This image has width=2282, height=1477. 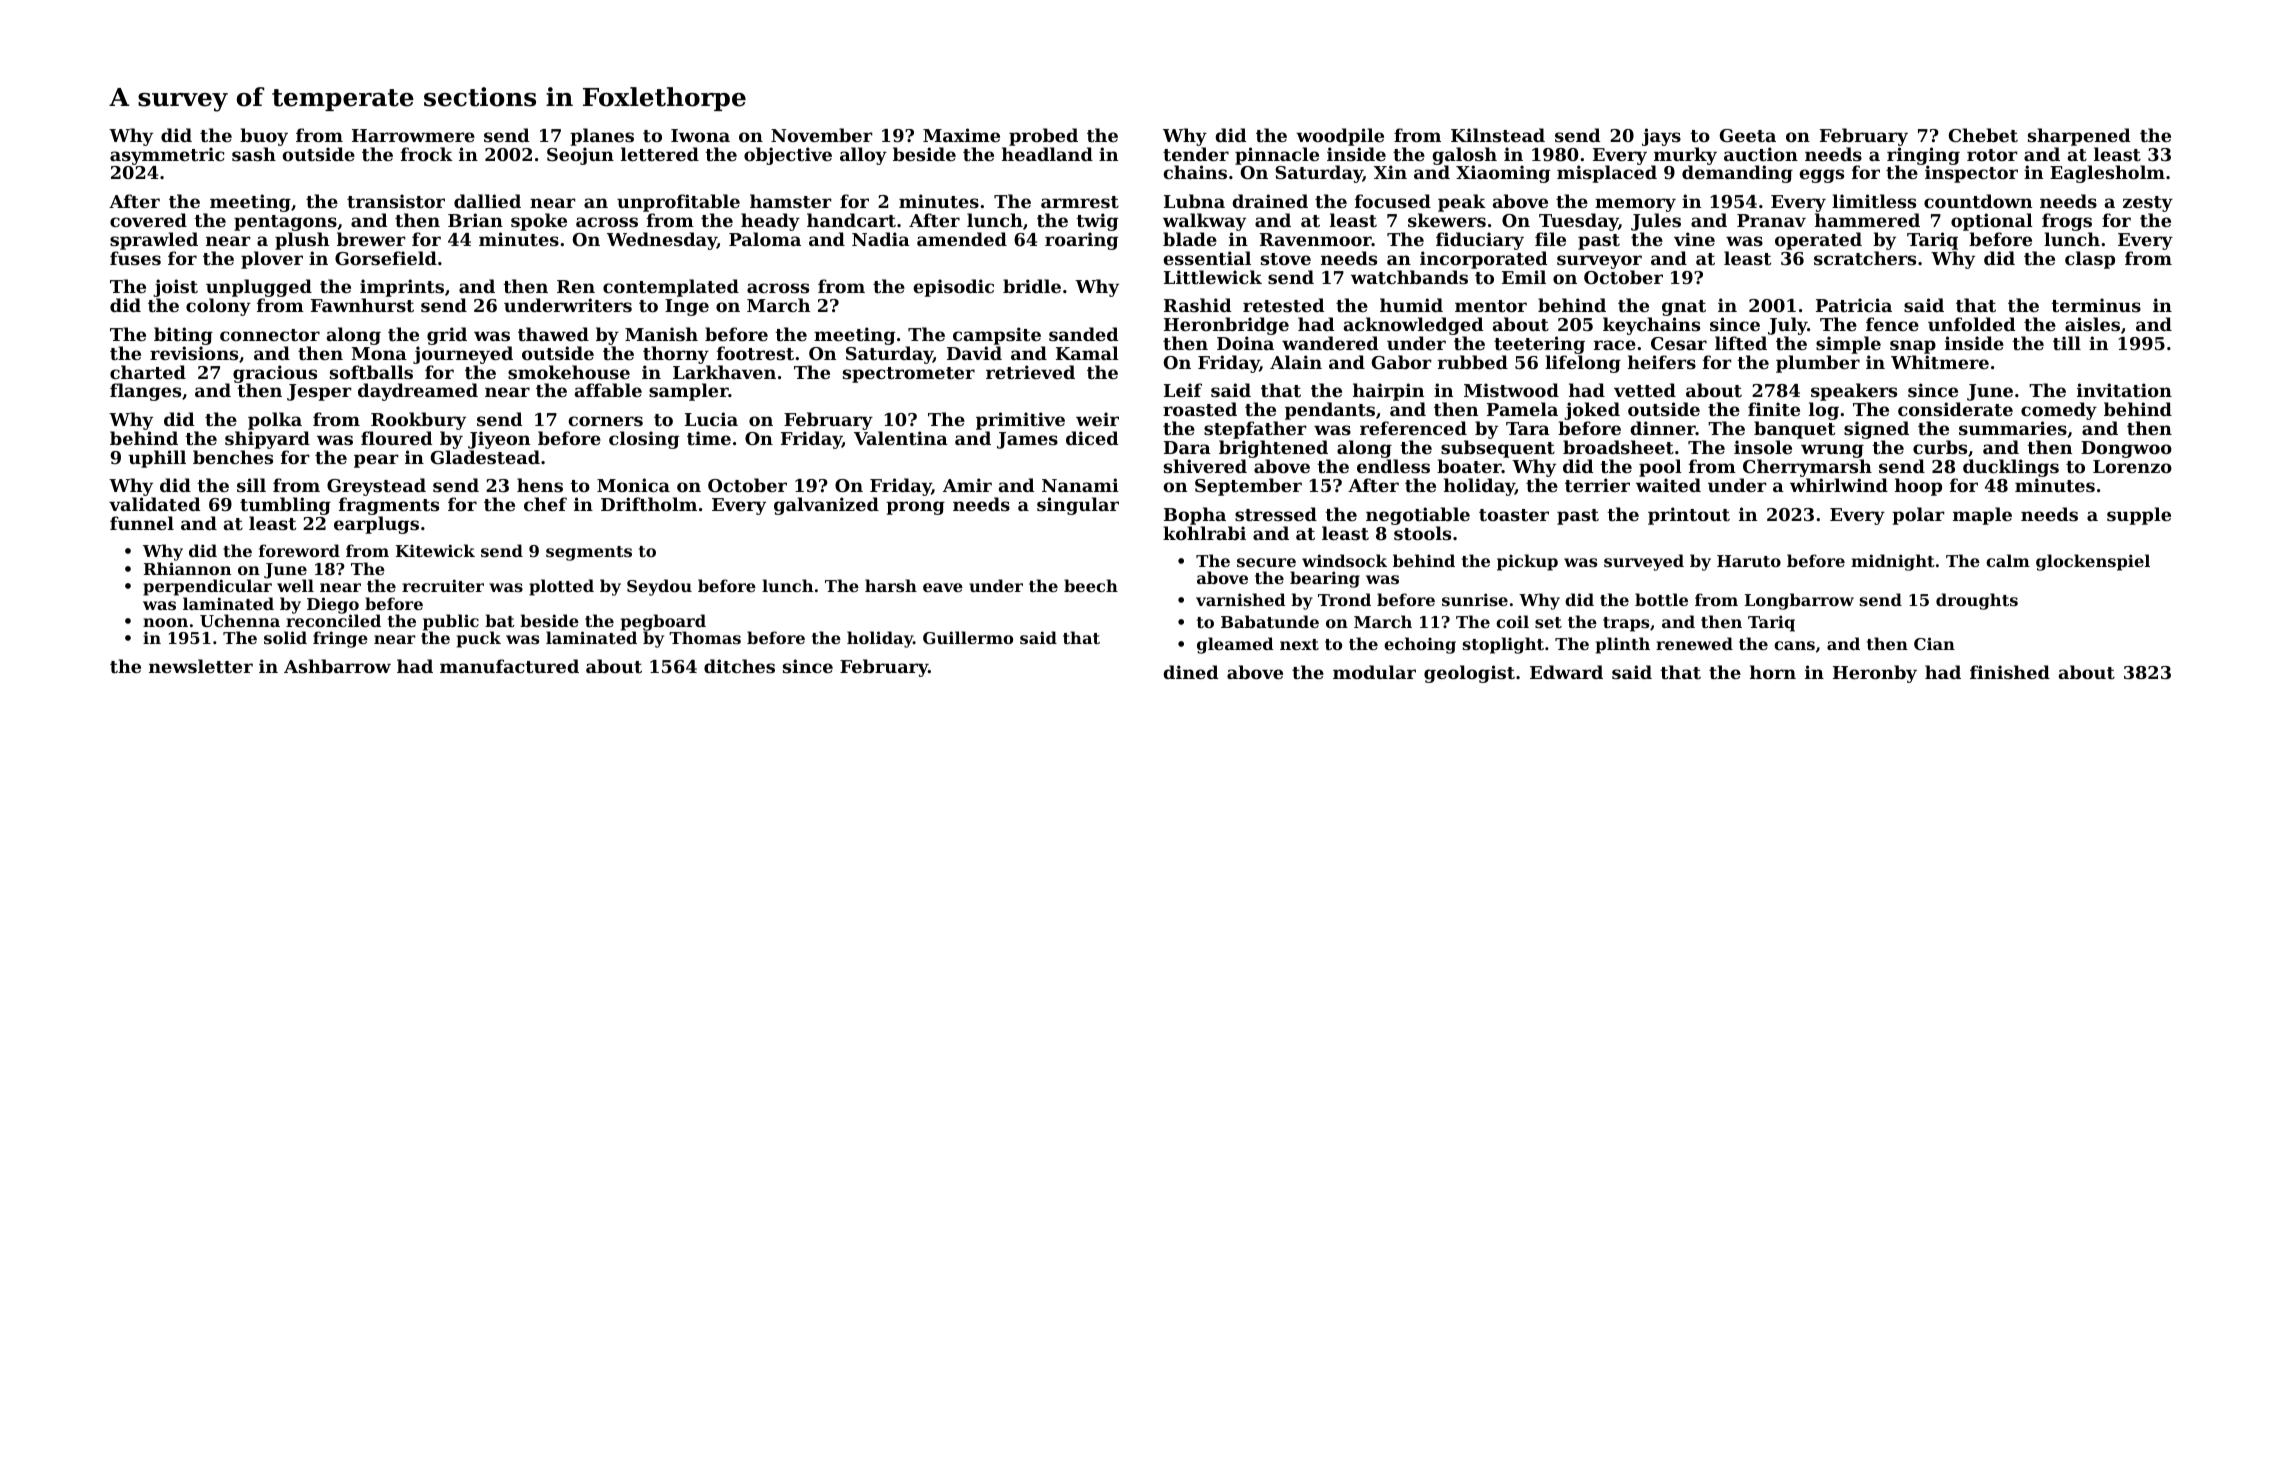 I want to click on droughts, so click(x=1977, y=601).
